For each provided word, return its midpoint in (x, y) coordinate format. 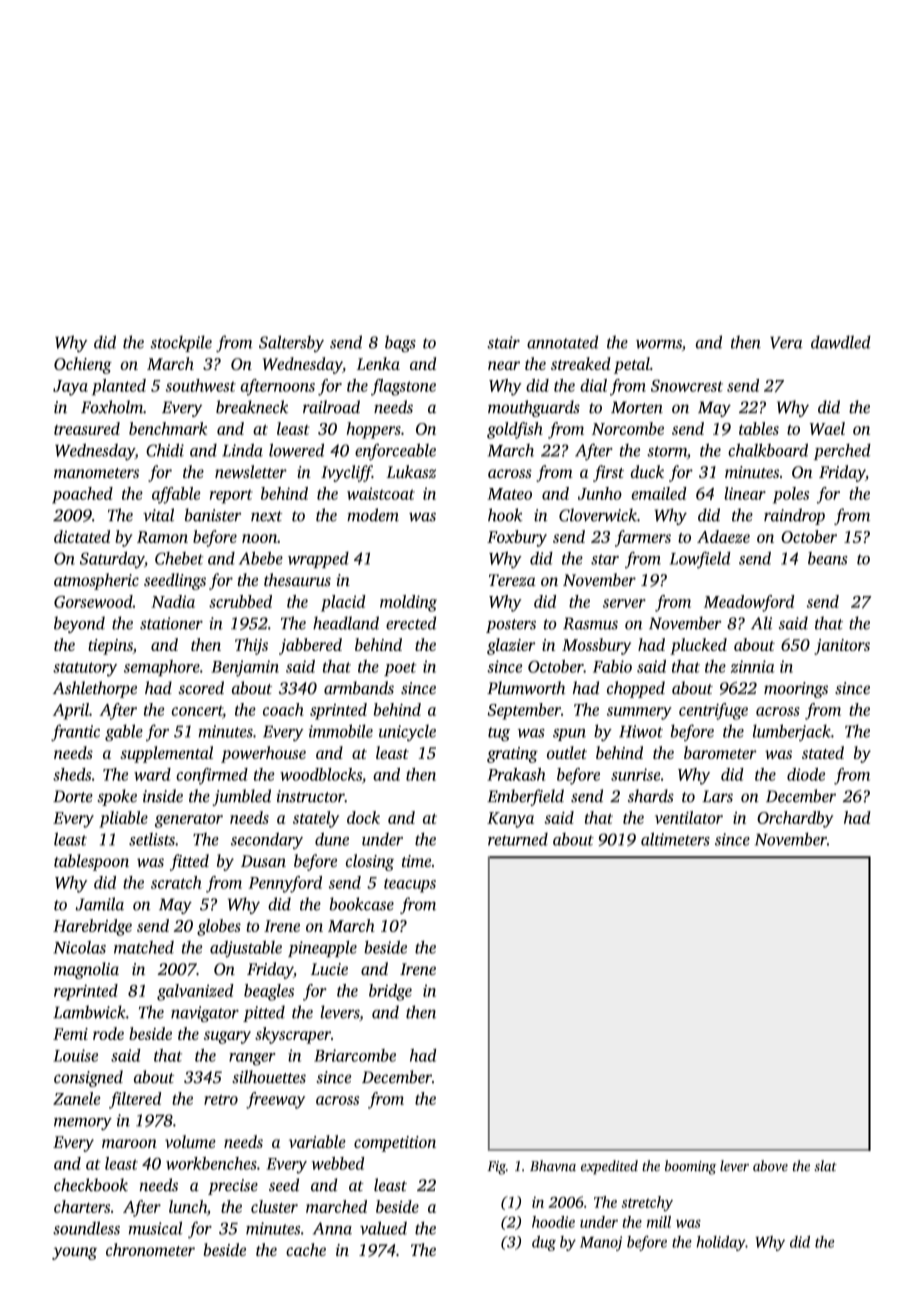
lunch (188, 1206)
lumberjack (792, 732)
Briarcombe (355, 1055)
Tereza (512, 580)
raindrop (794, 516)
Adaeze (723, 536)
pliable (123, 819)
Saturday (112, 560)
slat (825, 1165)
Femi (70, 1034)
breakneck (252, 407)
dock (363, 817)
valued (383, 1228)
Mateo (509, 494)
